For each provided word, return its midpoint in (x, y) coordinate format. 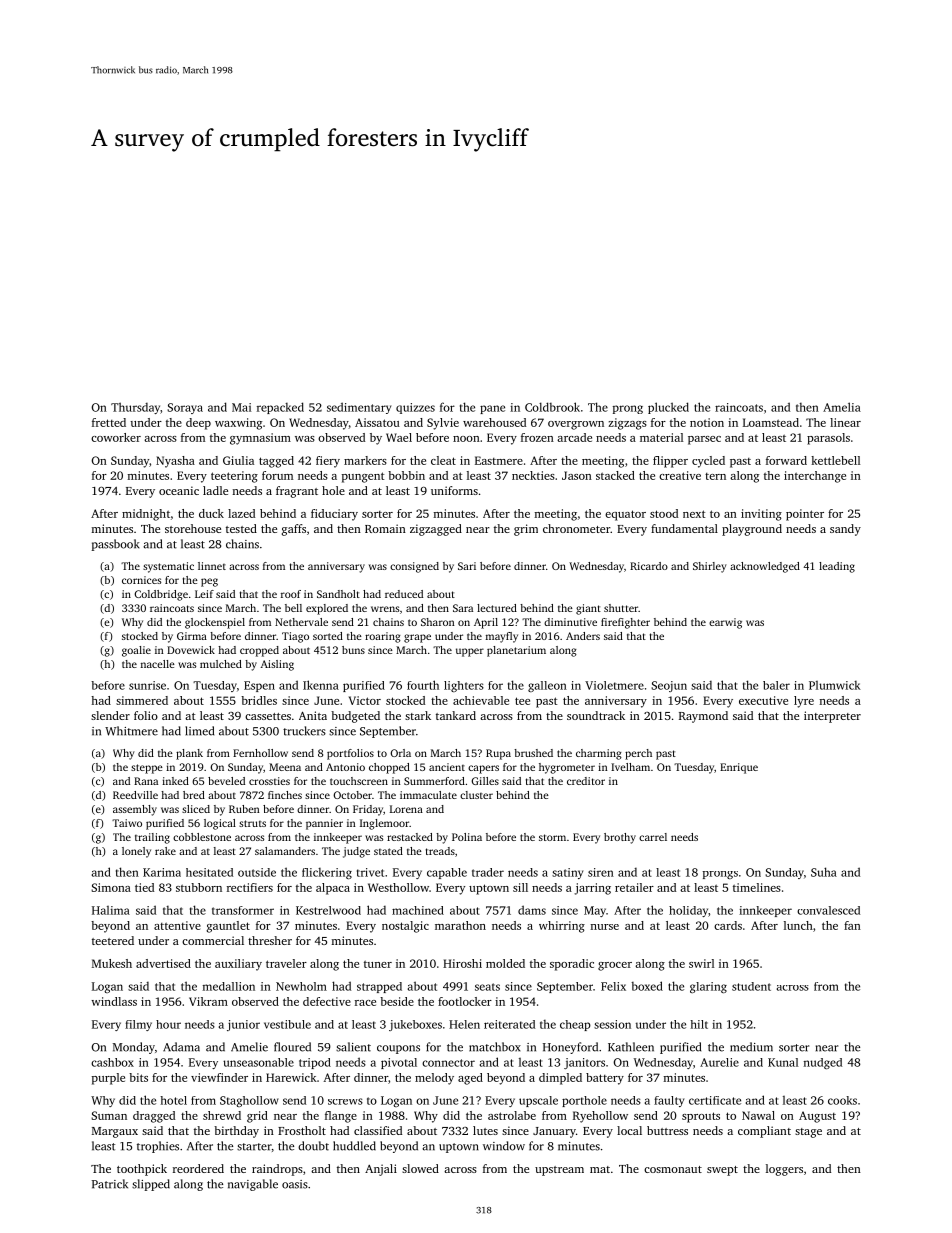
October (352, 795)
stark (418, 715)
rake (165, 851)
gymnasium (260, 439)
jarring (592, 889)
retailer (634, 887)
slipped (151, 1185)
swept (722, 1171)
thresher (270, 940)
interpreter (832, 717)
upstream (559, 1171)
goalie (136, 651)
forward (786, 460)
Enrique (739, 768)
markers (365, 460)
